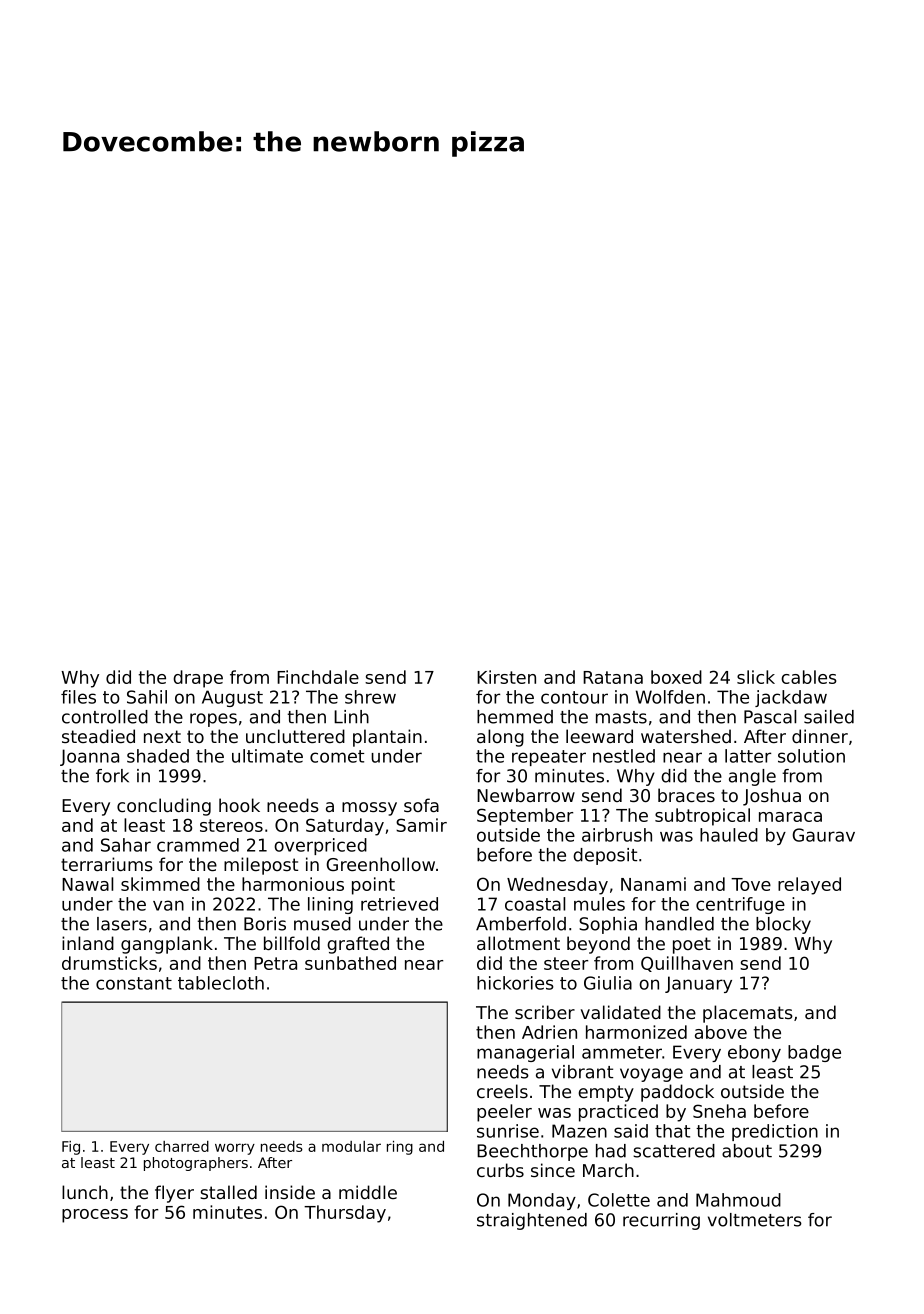 Image resolution: width=924 pixels, height=1314 pixels. Describe the element at coordinates (261, 866) in the document. I see `milepost` at that location.
